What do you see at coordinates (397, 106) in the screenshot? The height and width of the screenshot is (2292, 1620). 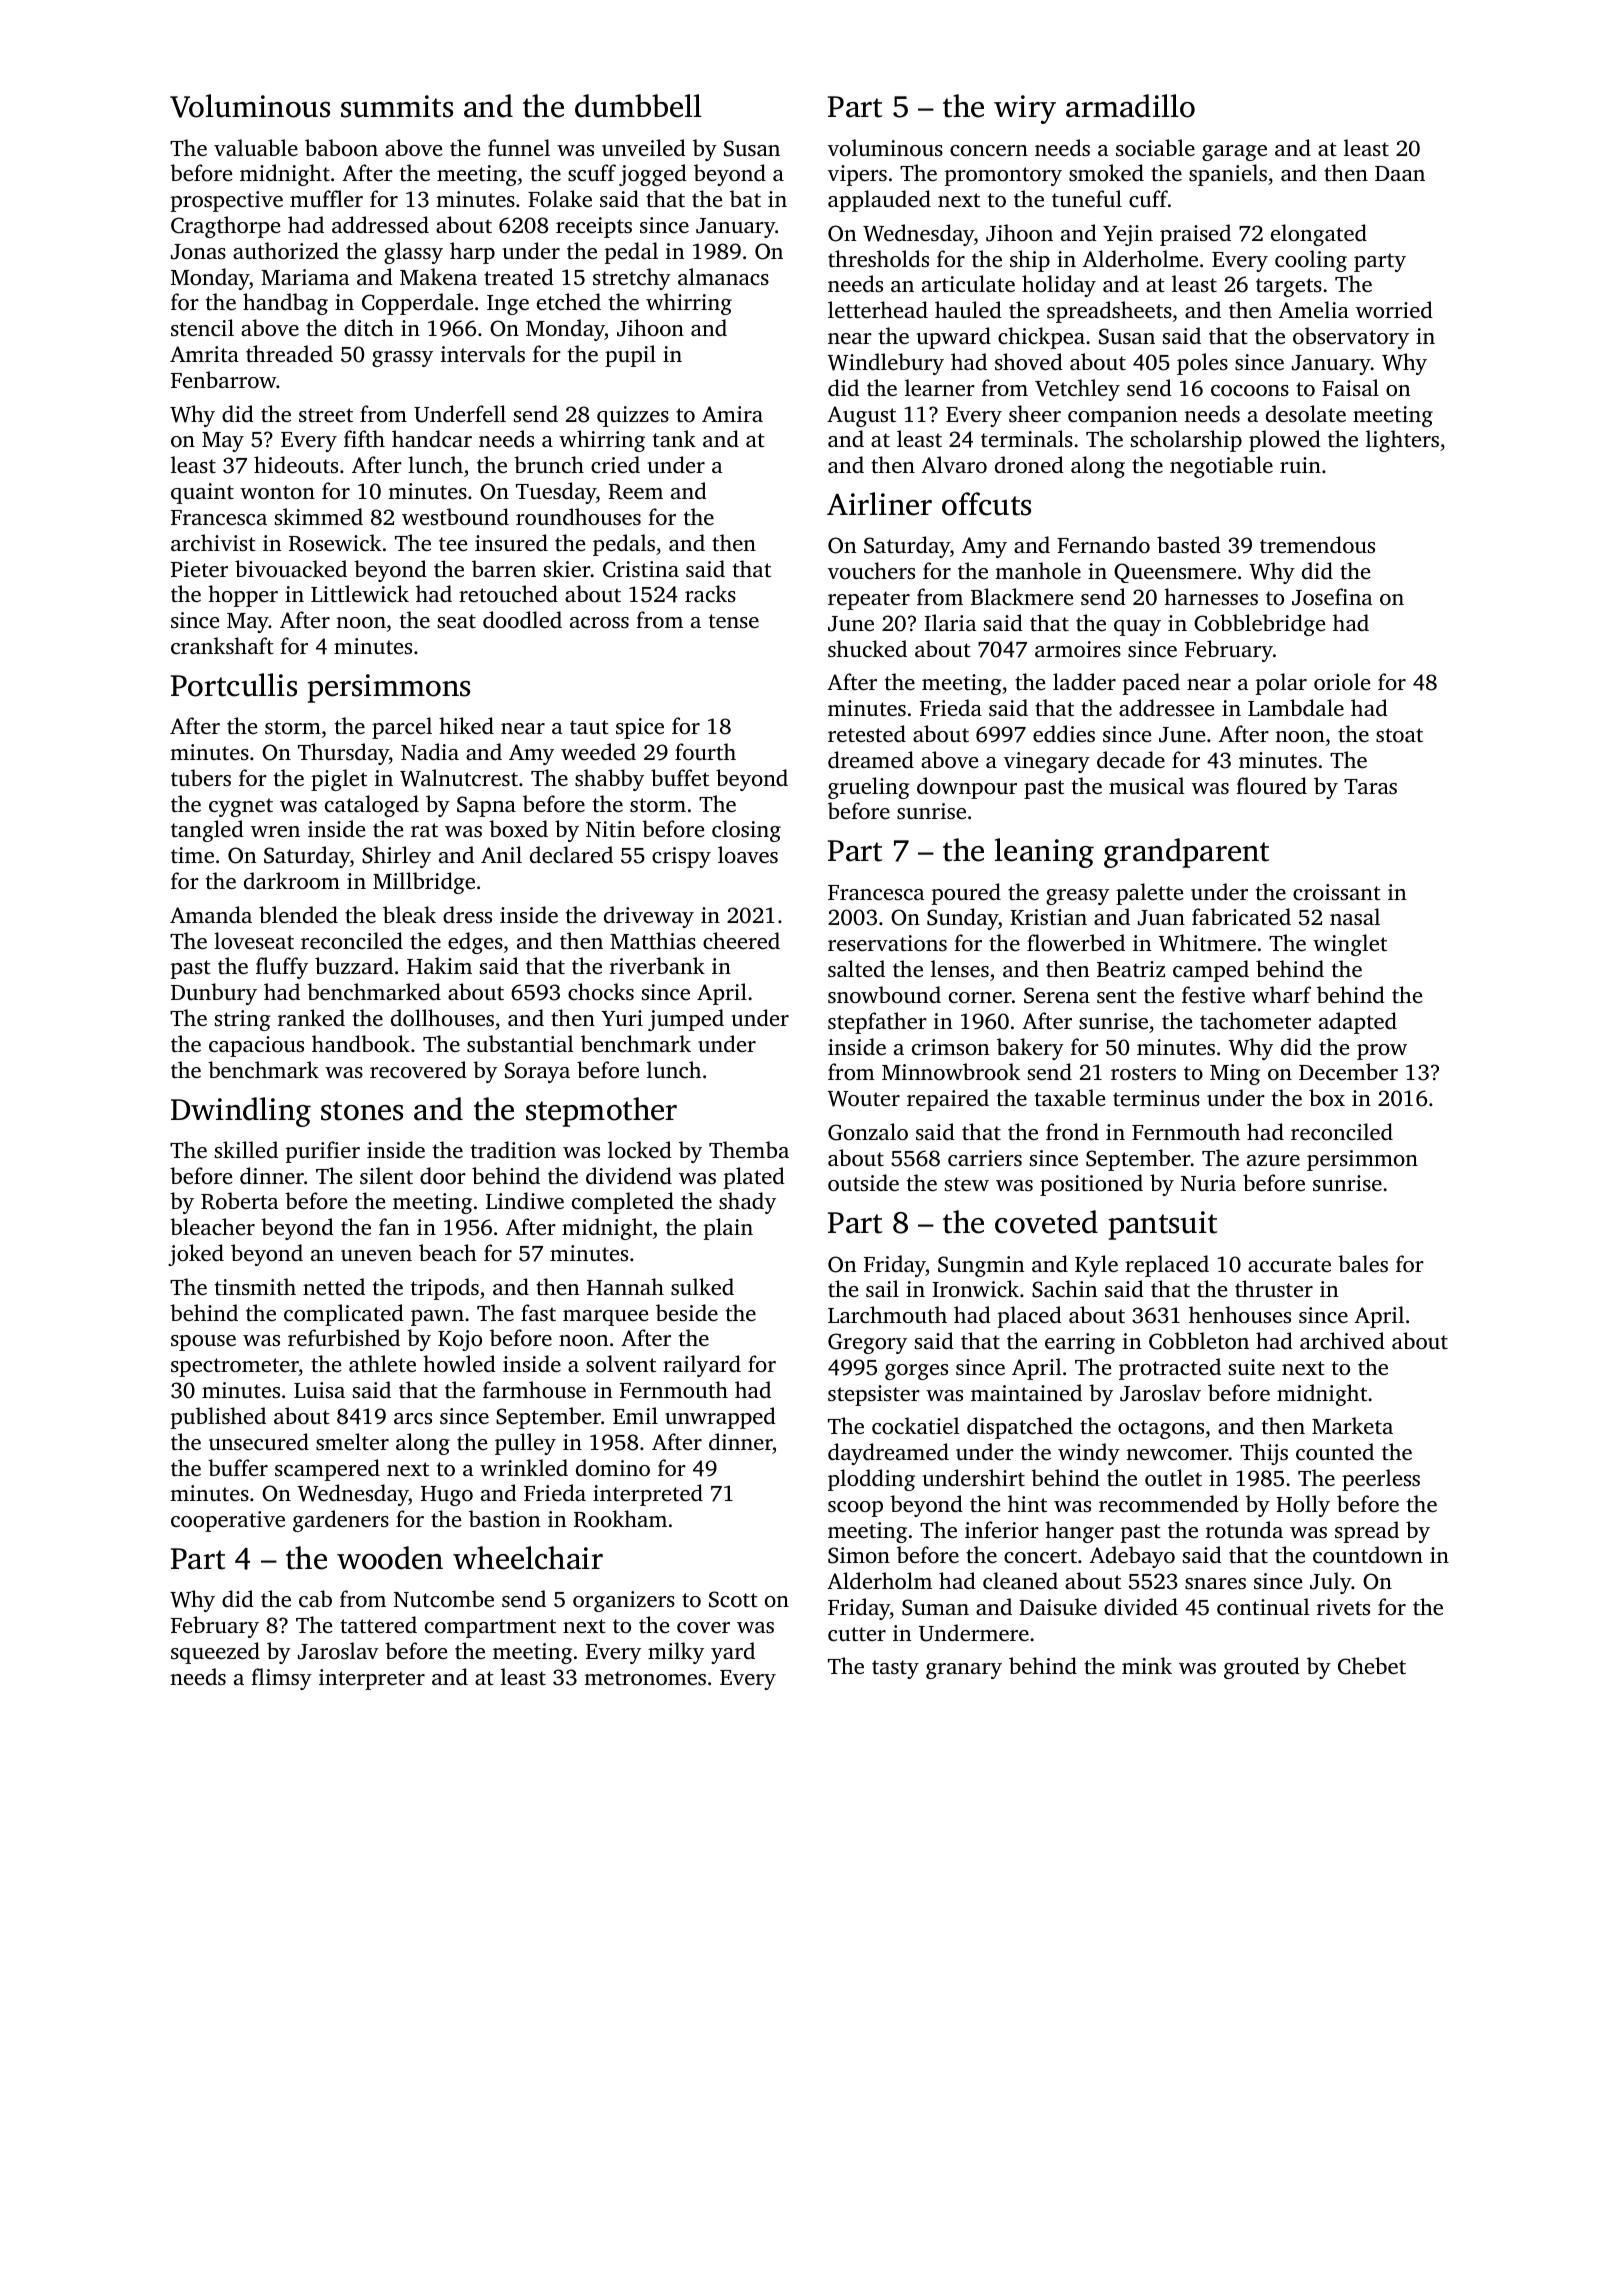 I see `summits` at bounding box center [397, 106].
